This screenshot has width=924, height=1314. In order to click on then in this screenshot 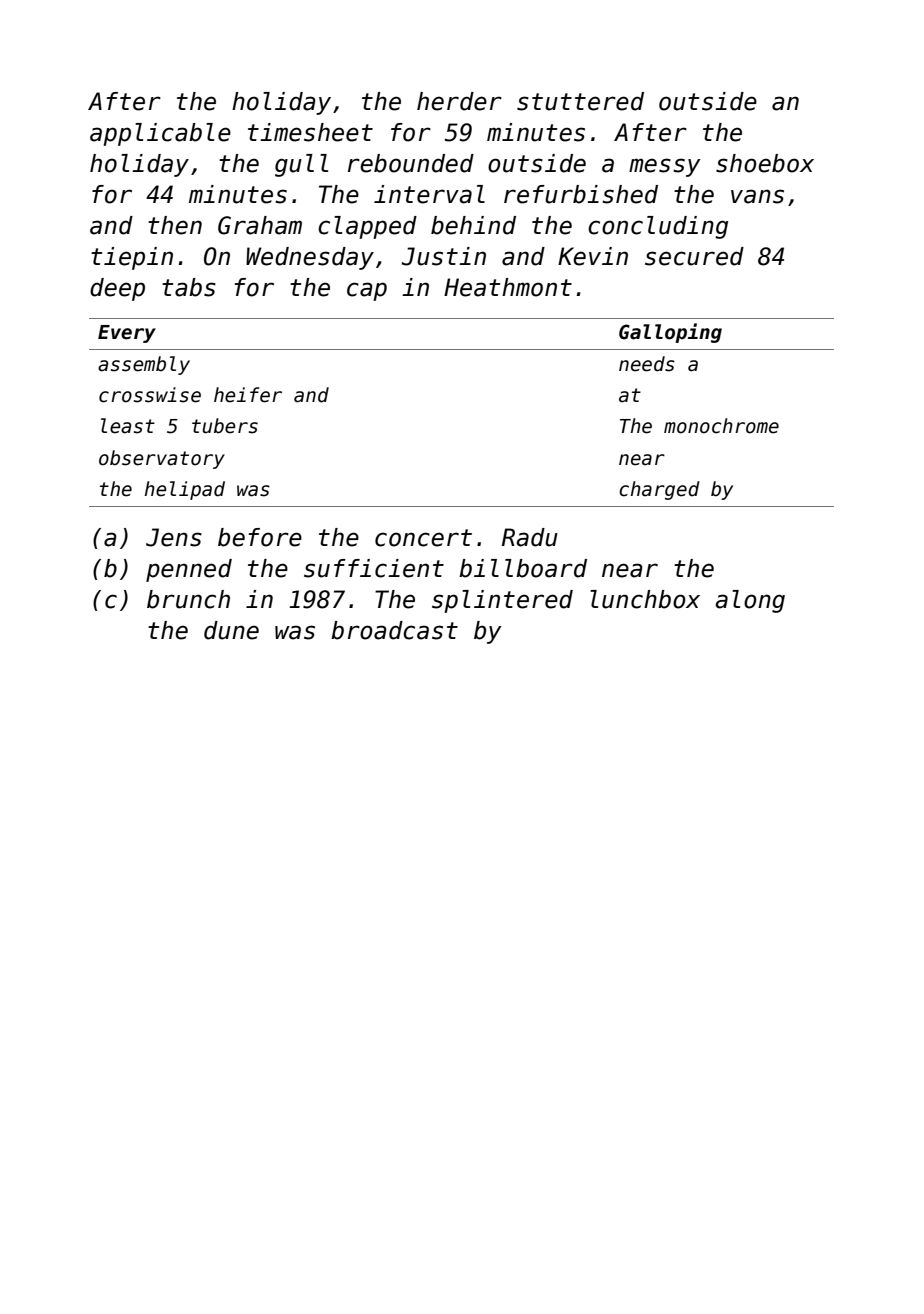, I will do `click(175, 225)`.
